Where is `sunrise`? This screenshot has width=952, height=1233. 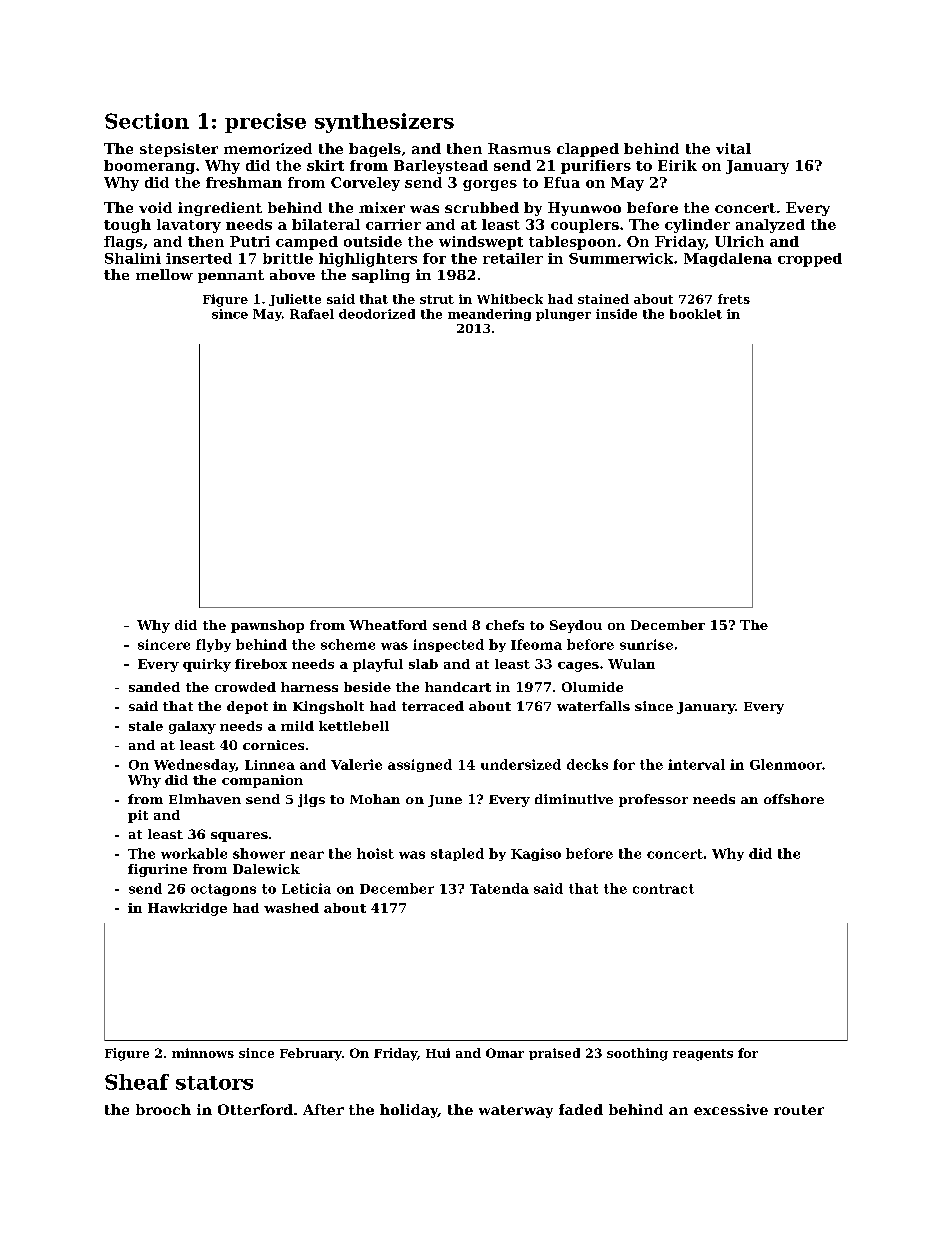 sunrise is located at coordinates (646, 644).
